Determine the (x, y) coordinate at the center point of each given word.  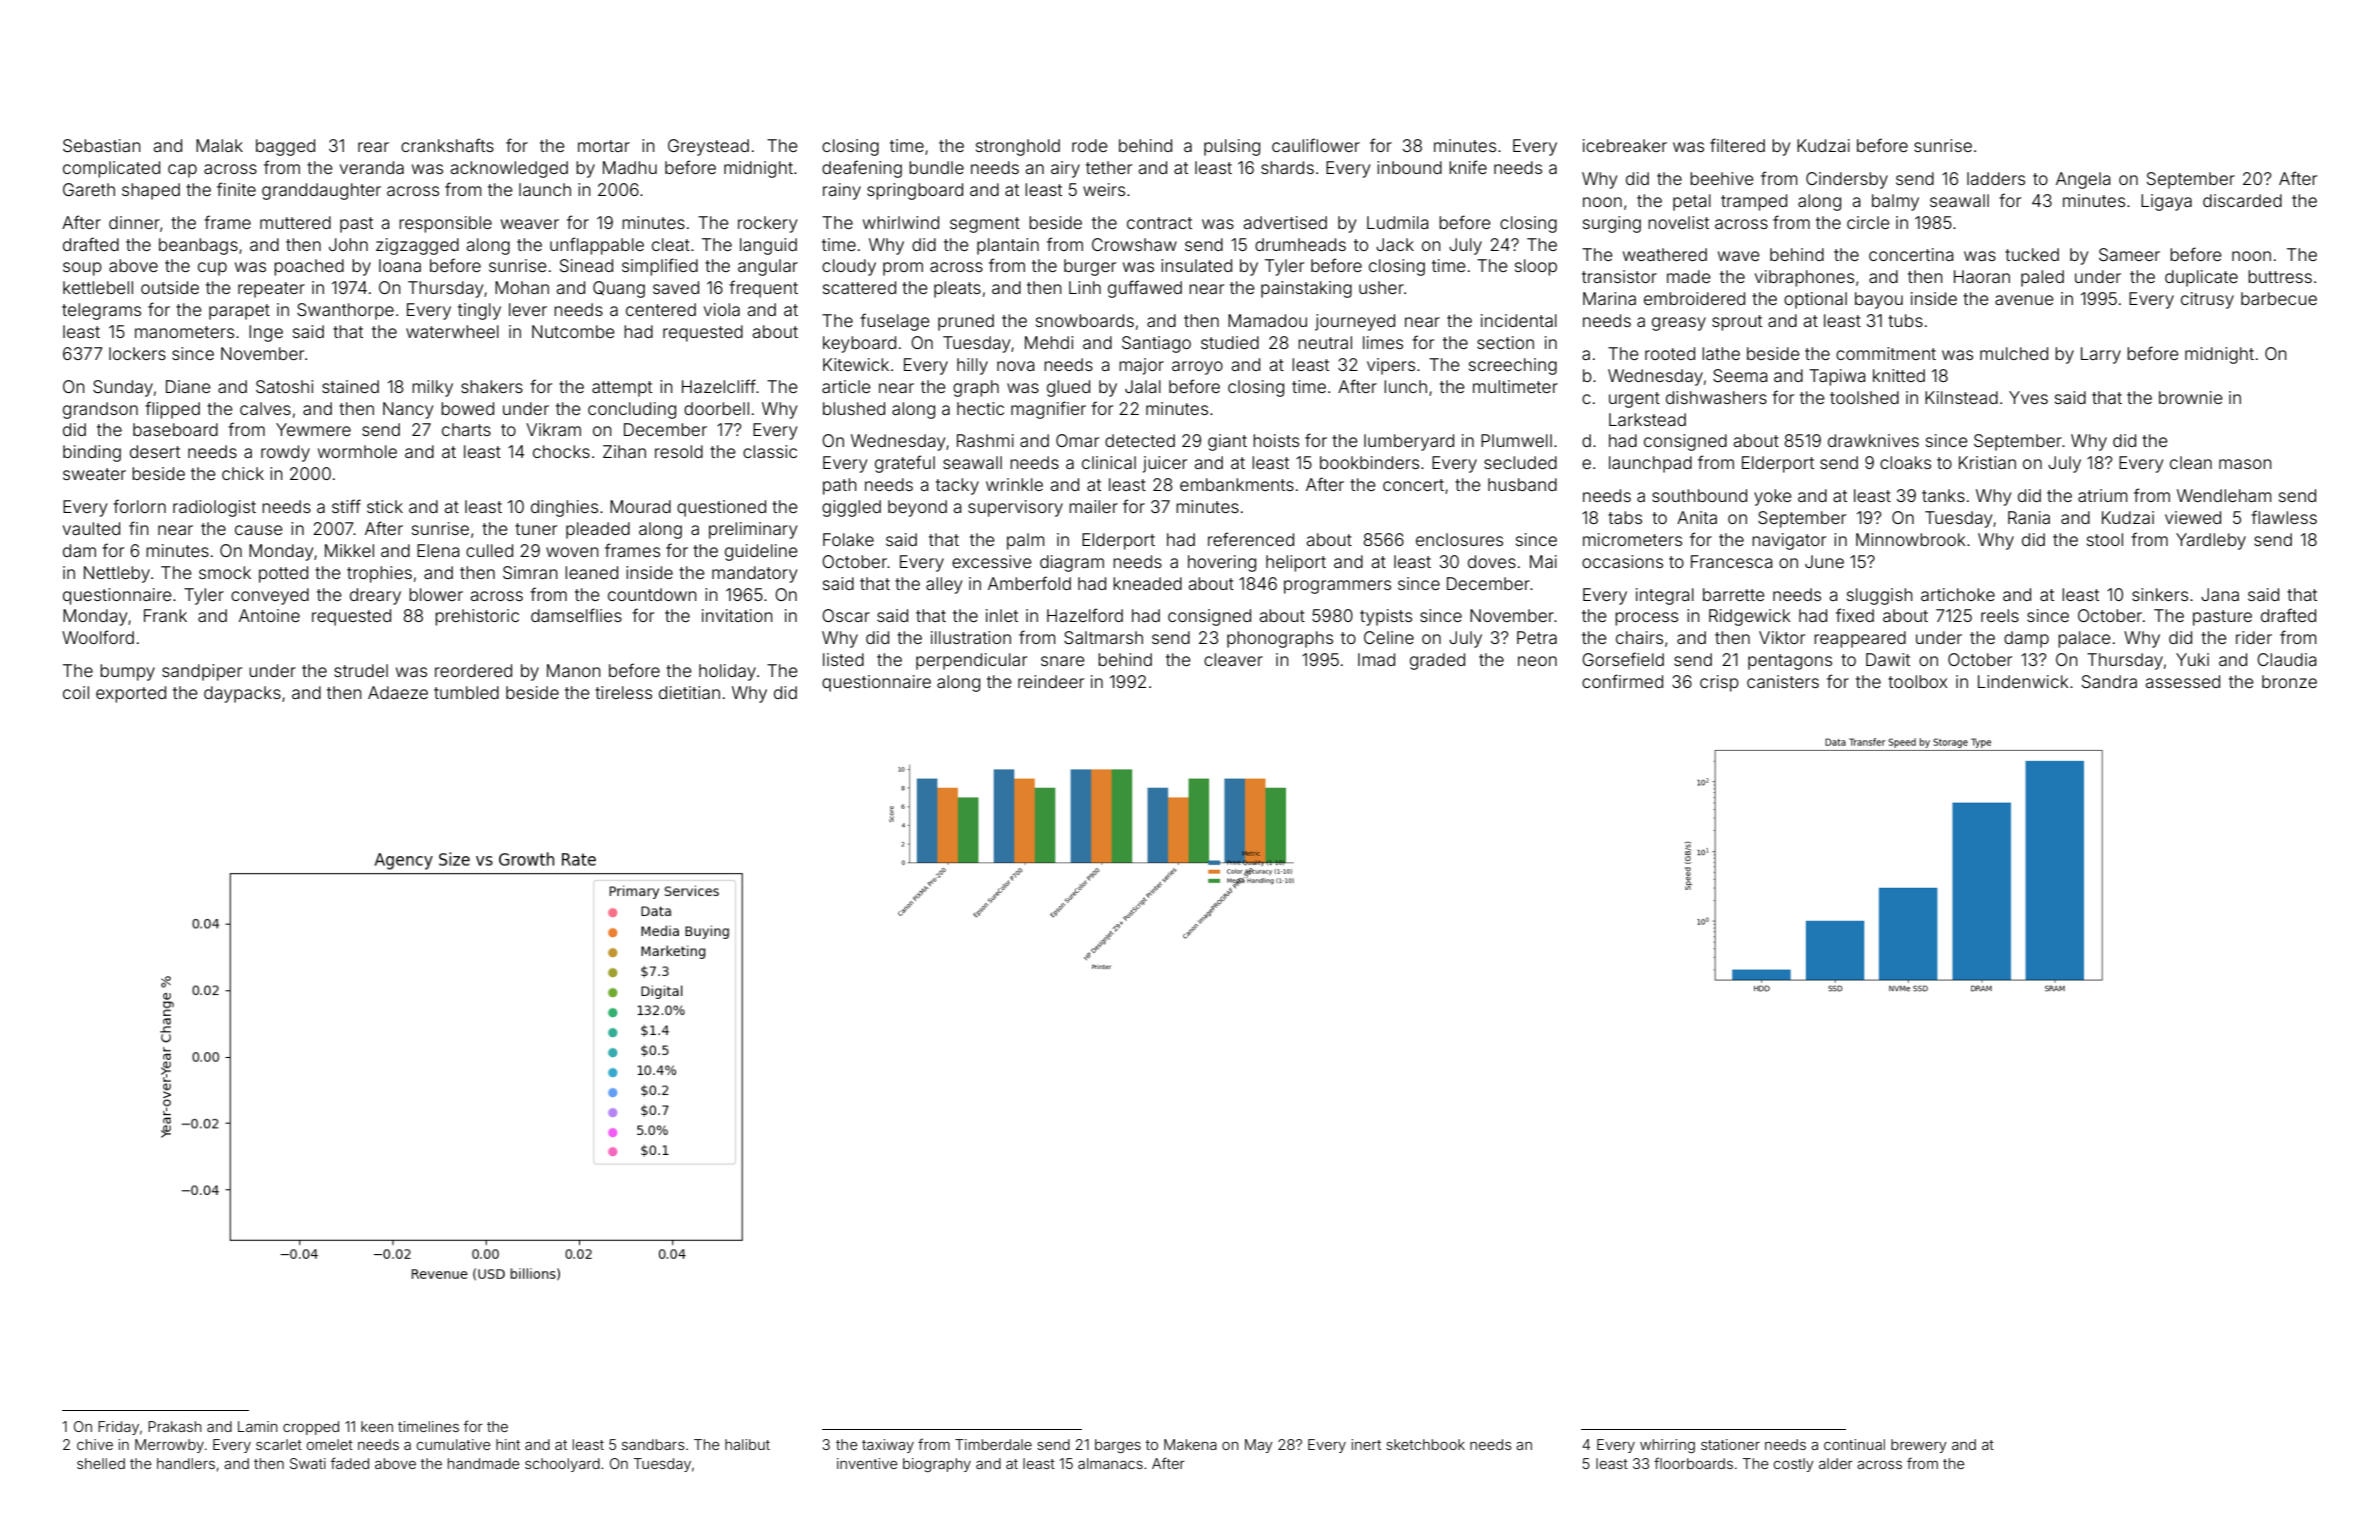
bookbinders (1369, 462)
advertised (1285, 222)
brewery (1919, 1446)
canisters (1783, 681)
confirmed (1622, 681)
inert (1366, 1444)
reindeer (1051, 681)
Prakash (175, 1426)
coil (76, 692)
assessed (2182, 681)
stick (385, 506)
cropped (311, 1428)
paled (2042, 278)
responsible (445, 224)
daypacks (242, 694)
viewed (2193, 517)
